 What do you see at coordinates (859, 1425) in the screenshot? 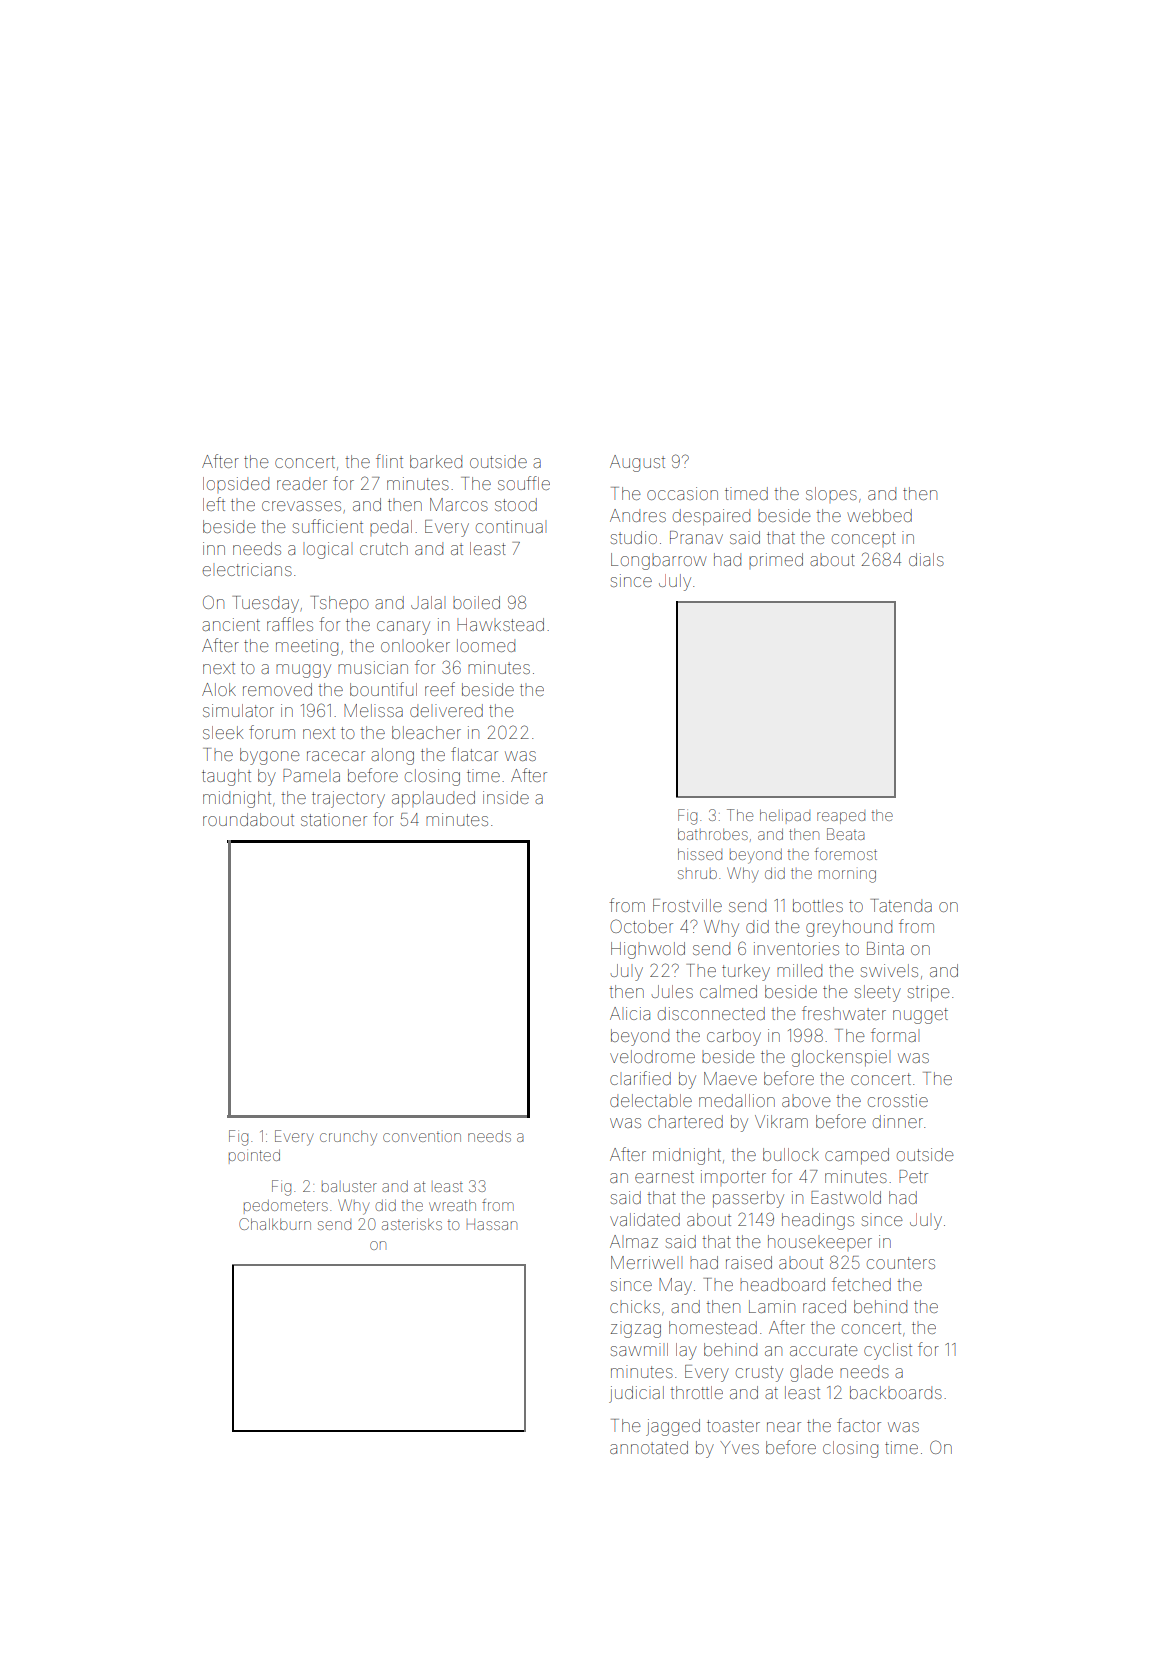
I see `factor` at bounding box center [859, 1425].
